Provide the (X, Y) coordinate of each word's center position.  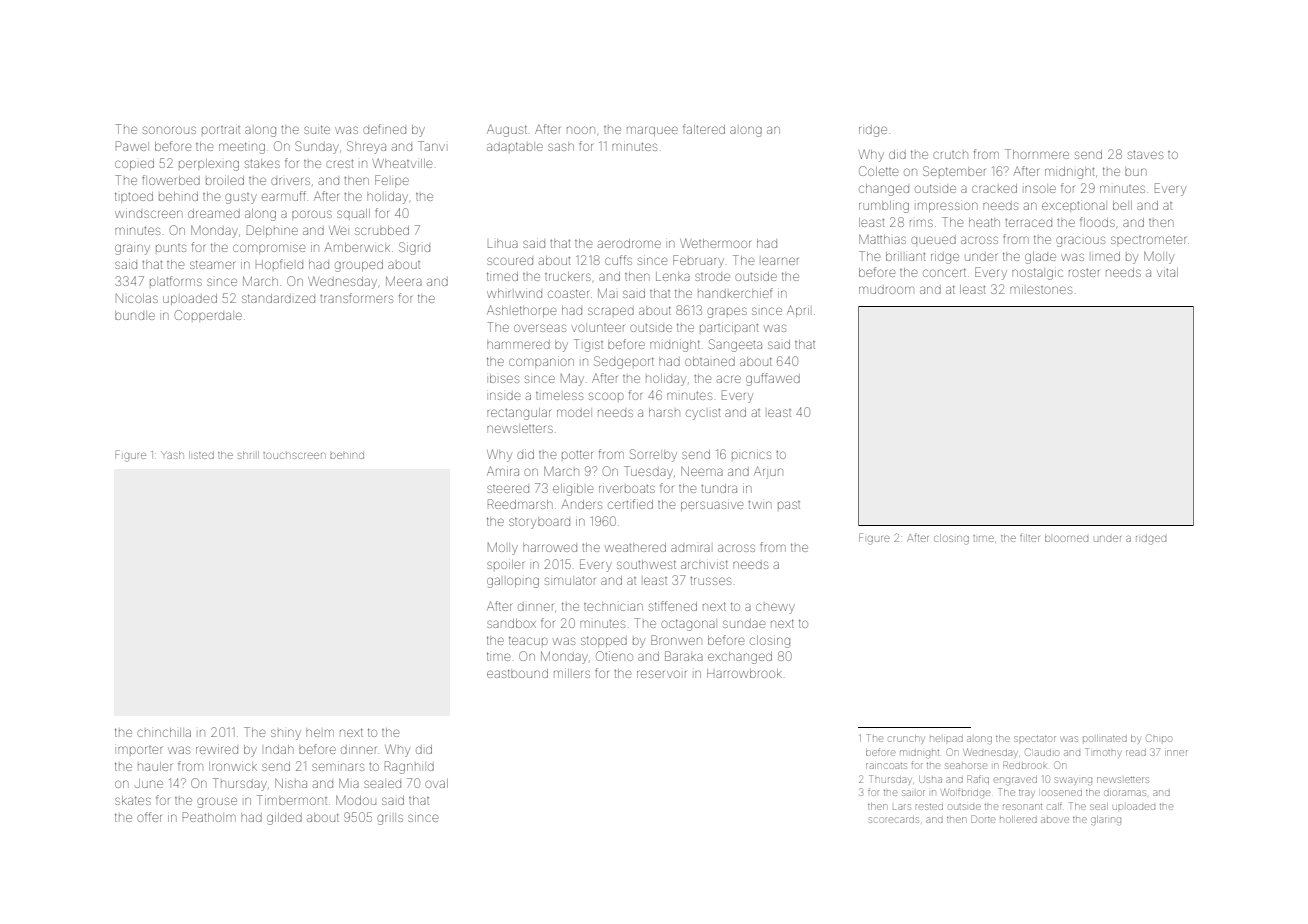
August (507, 130)
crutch (950, 155)
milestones (1041, 290)
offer (149, 817)
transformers (356, 298)
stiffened (673, 606)
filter (1030, 538)
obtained (710, 361)
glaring (1106, 820)
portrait (221, 130)
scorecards (894, 820)
